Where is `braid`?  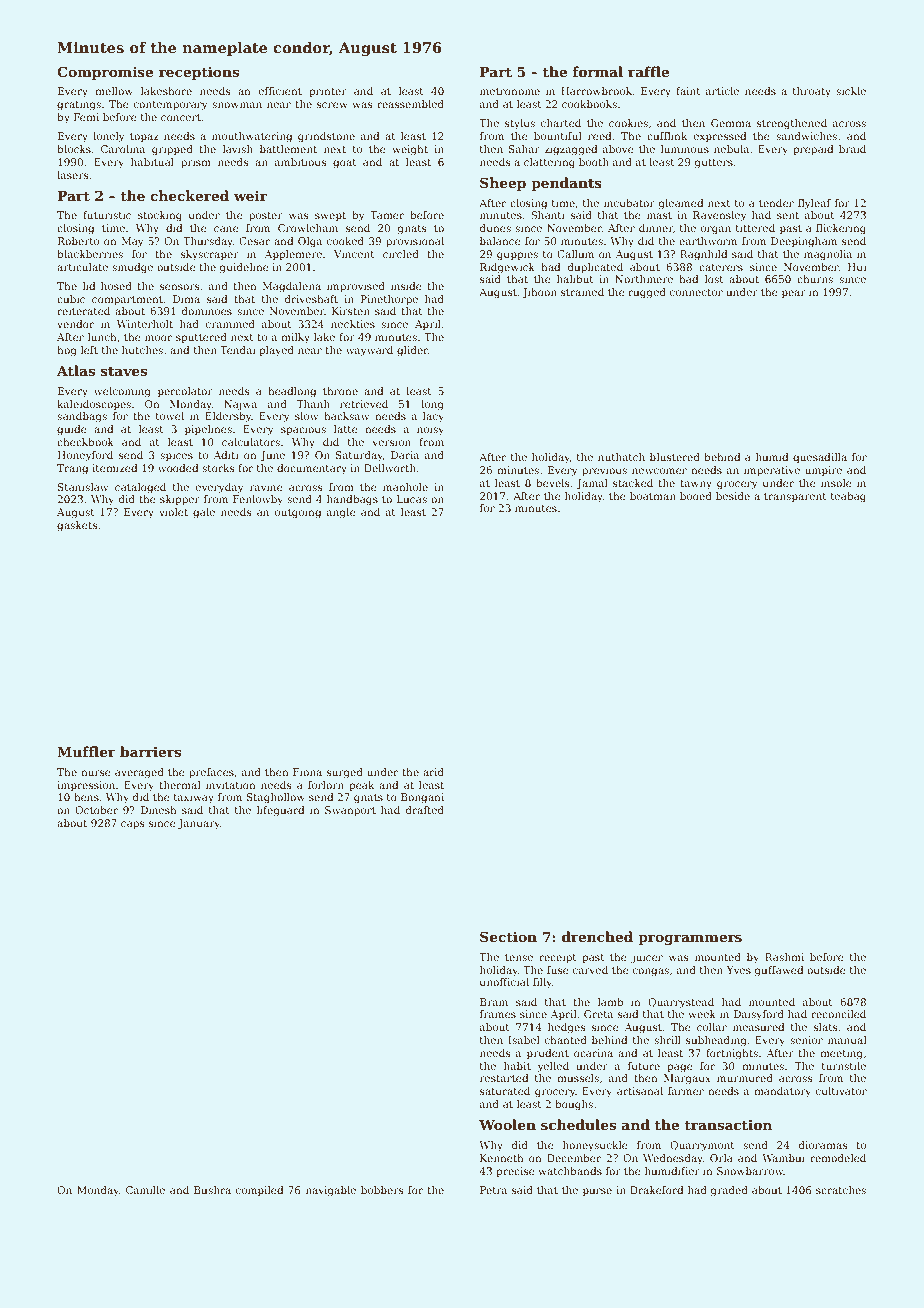 braid is located at coordinates (852, 149).
